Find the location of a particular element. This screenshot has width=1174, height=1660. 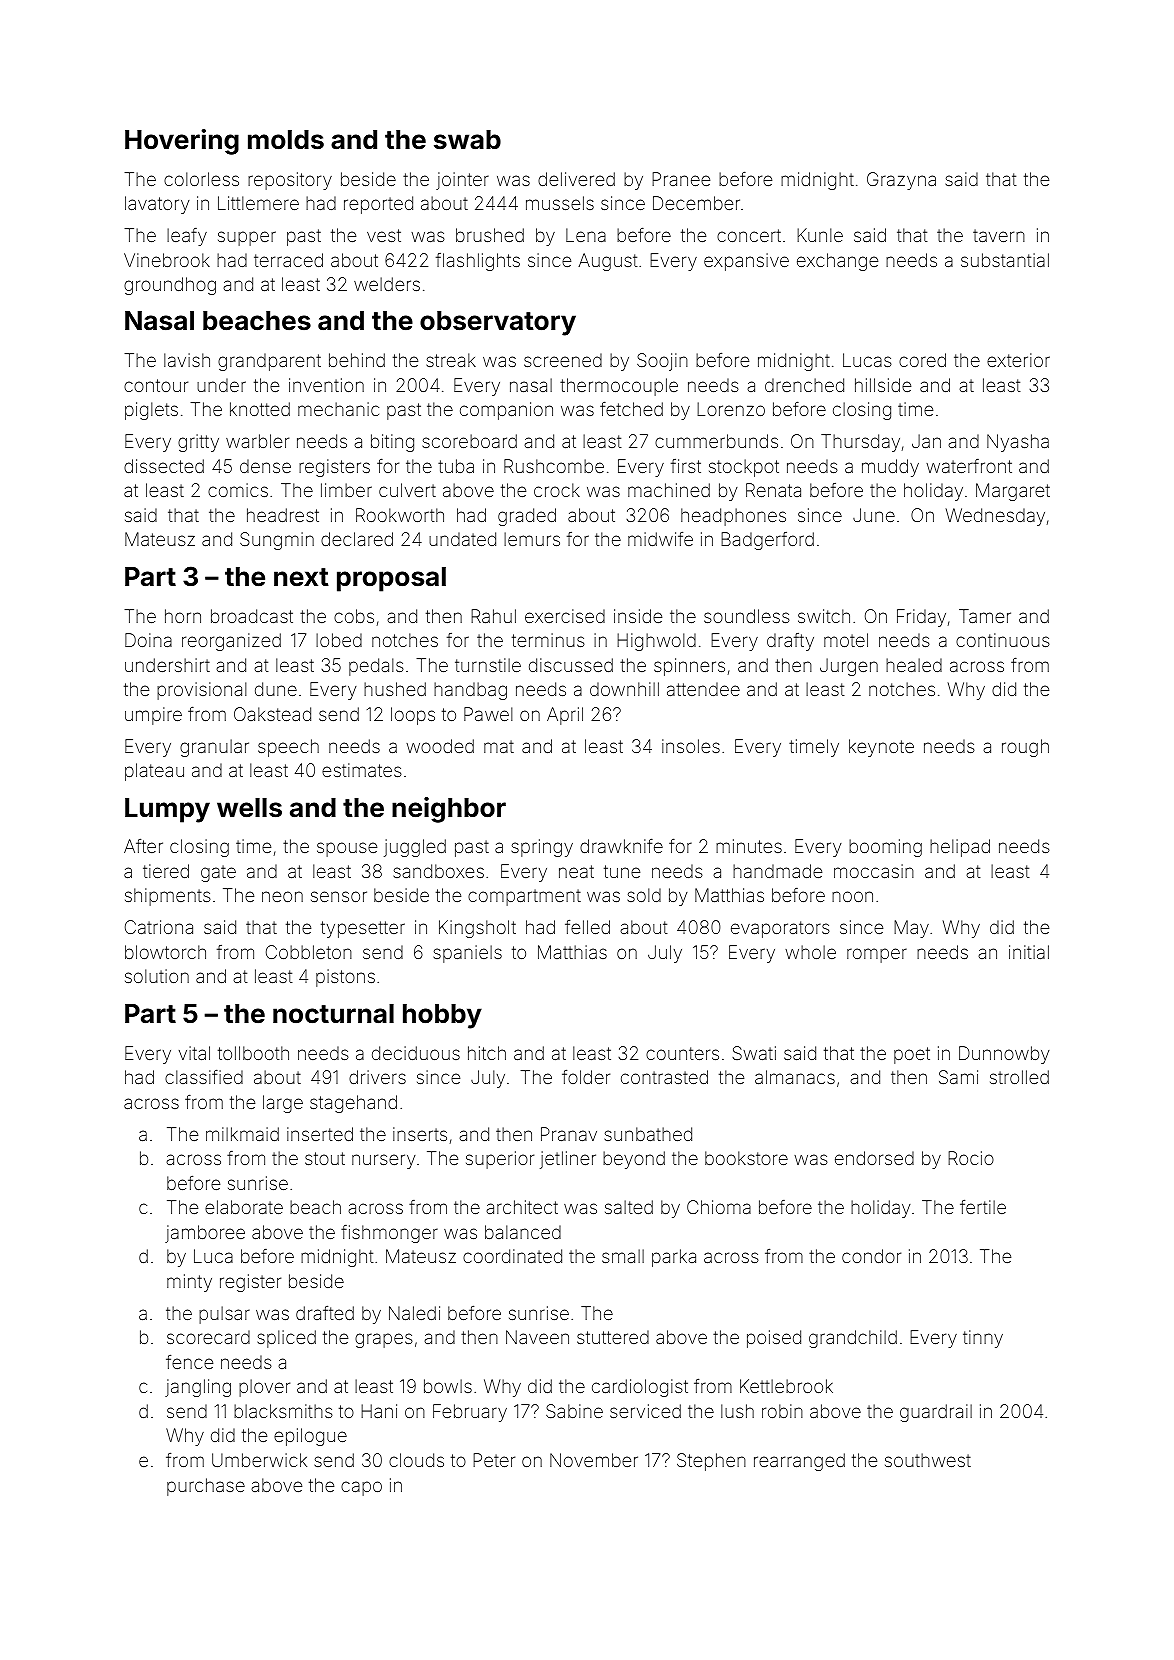

horn is located at coordinates (183, 616).
